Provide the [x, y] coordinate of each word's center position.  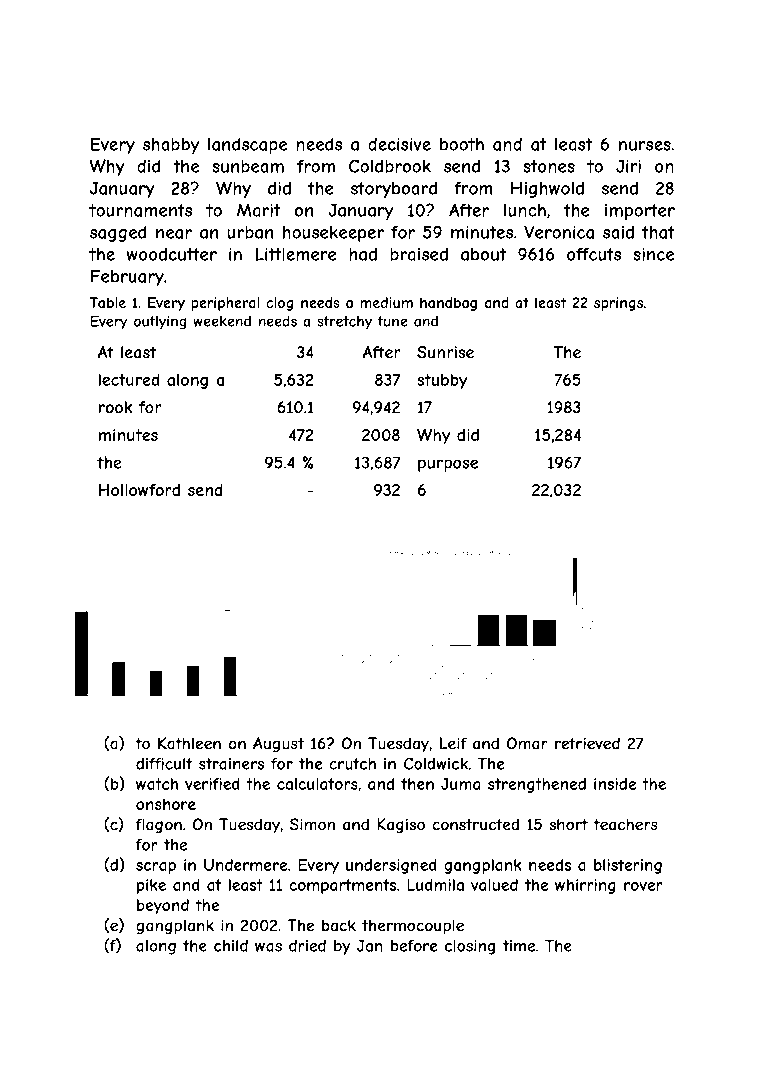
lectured [129, 379]
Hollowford [139, 490]
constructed [475, 824]
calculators [317, 784]
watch [157, 784]
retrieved [587, 743]
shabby [171, 146]
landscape [247, 145]
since [653, 254]
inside [615, 784]
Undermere [245, 865]
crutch [352, 764]
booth [462, 144]
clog [279, 304]
